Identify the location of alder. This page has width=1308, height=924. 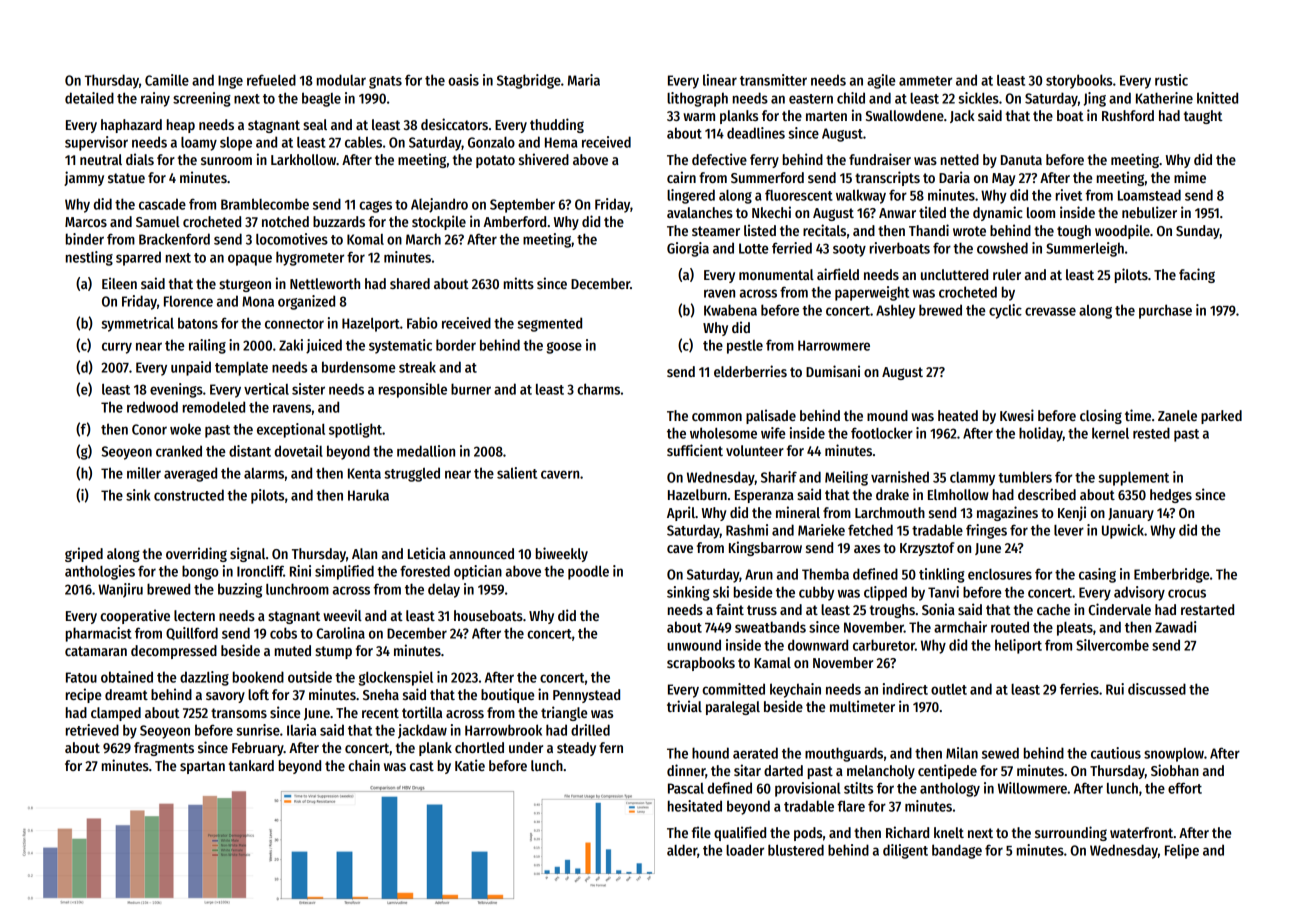
(682, 850).
